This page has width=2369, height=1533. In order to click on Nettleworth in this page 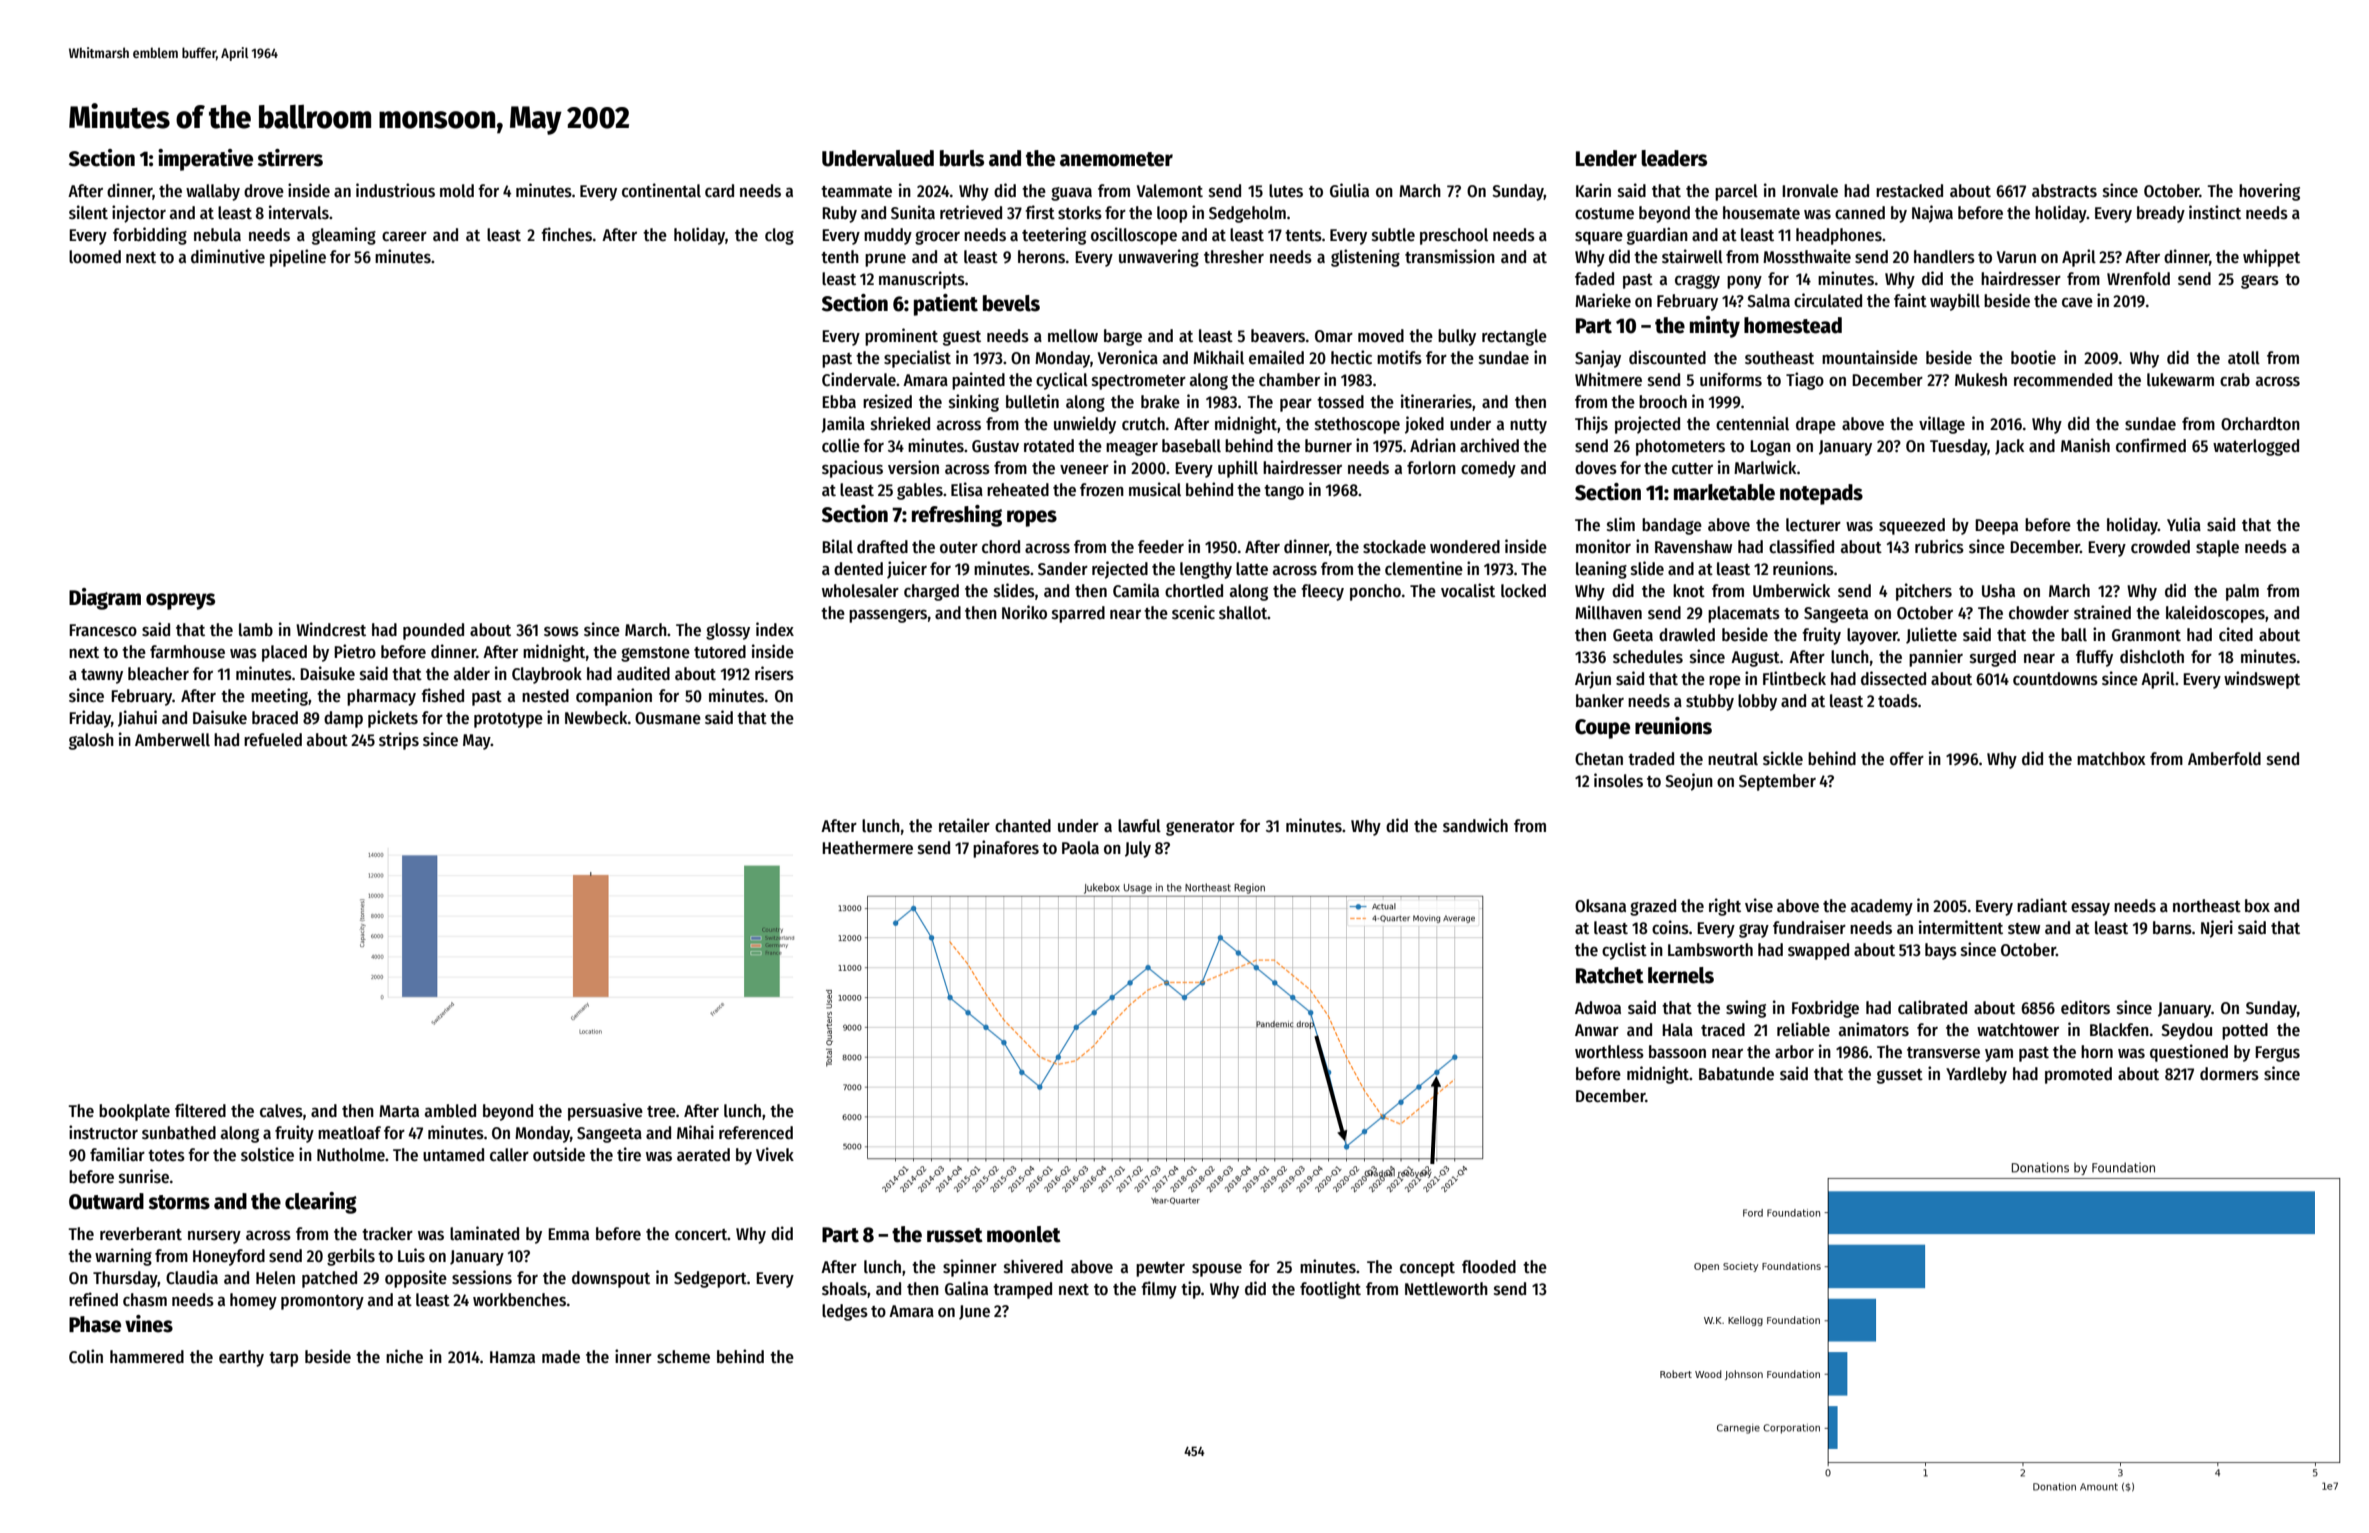, I will do `click(1446, 1289)`.
